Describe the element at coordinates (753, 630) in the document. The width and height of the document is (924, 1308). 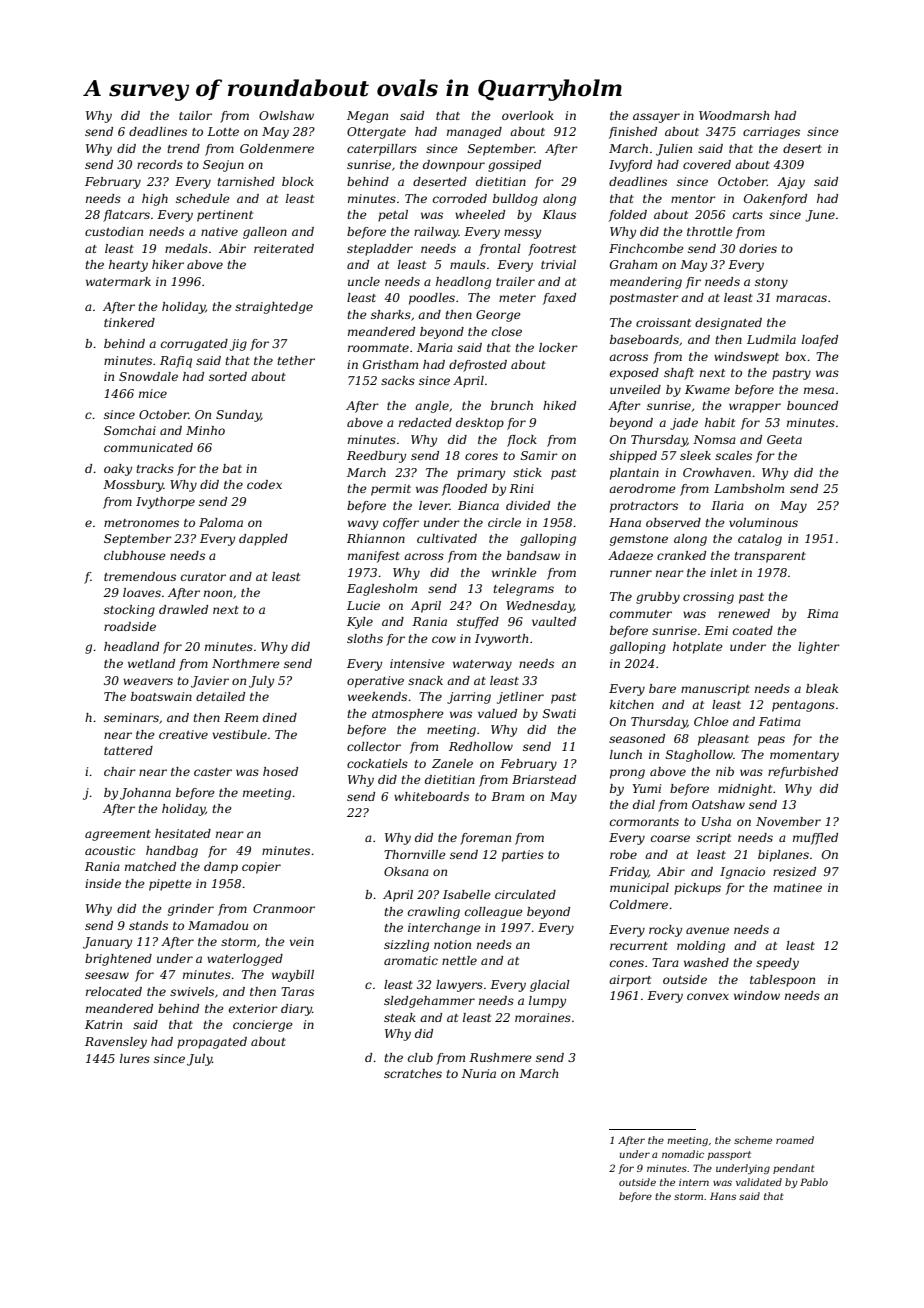
I see `coated` at that location.
